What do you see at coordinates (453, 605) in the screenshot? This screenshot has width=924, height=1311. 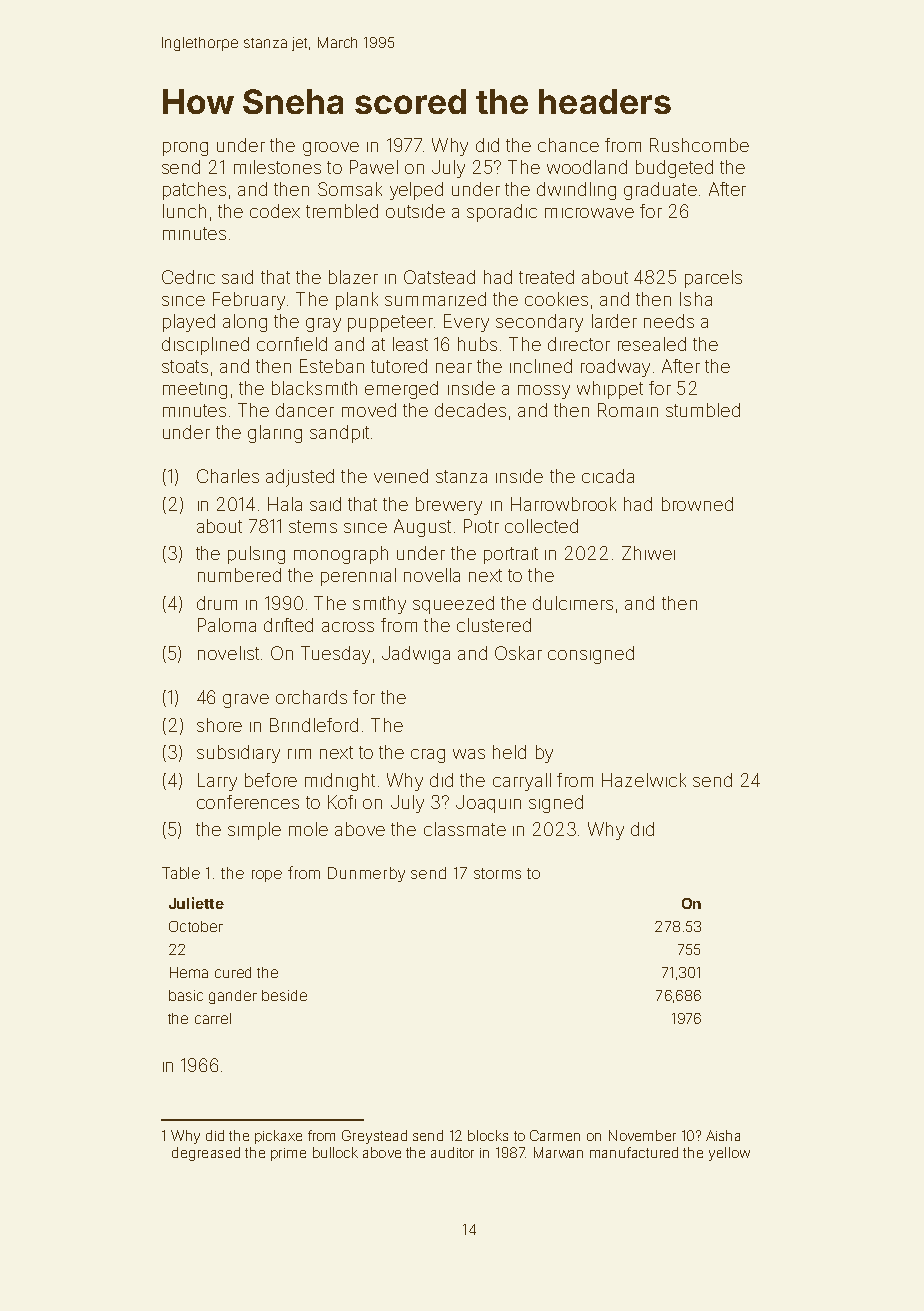 I see `squeezed` at bounding box center [453, 605].
